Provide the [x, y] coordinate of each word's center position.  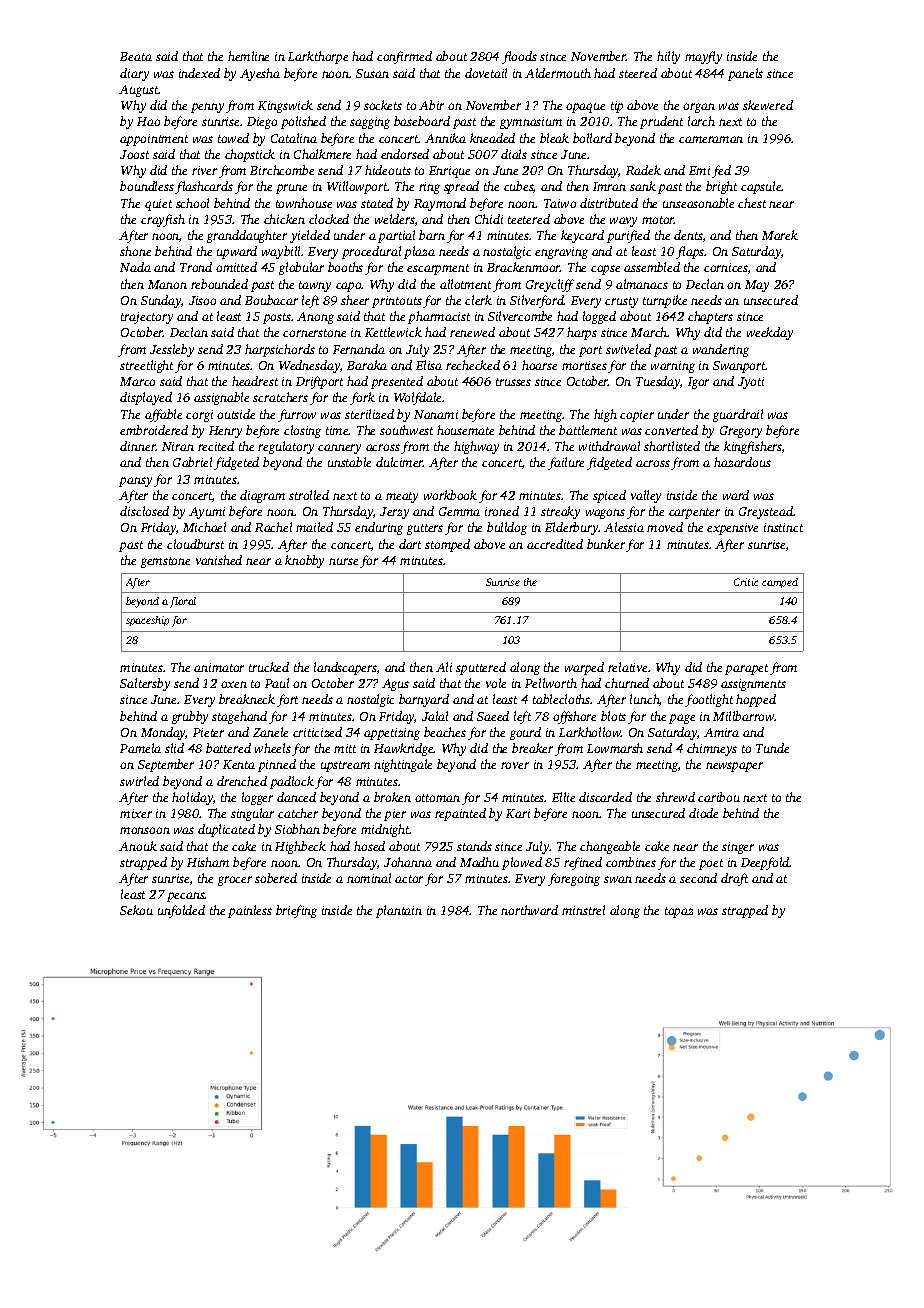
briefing [296, 911]
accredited [555, 544]
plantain [399, 911]
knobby [304, 561]
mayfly [703, 57]
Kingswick [285, 106]
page [682, 719]
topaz [679, 912]
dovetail [486, 73]
